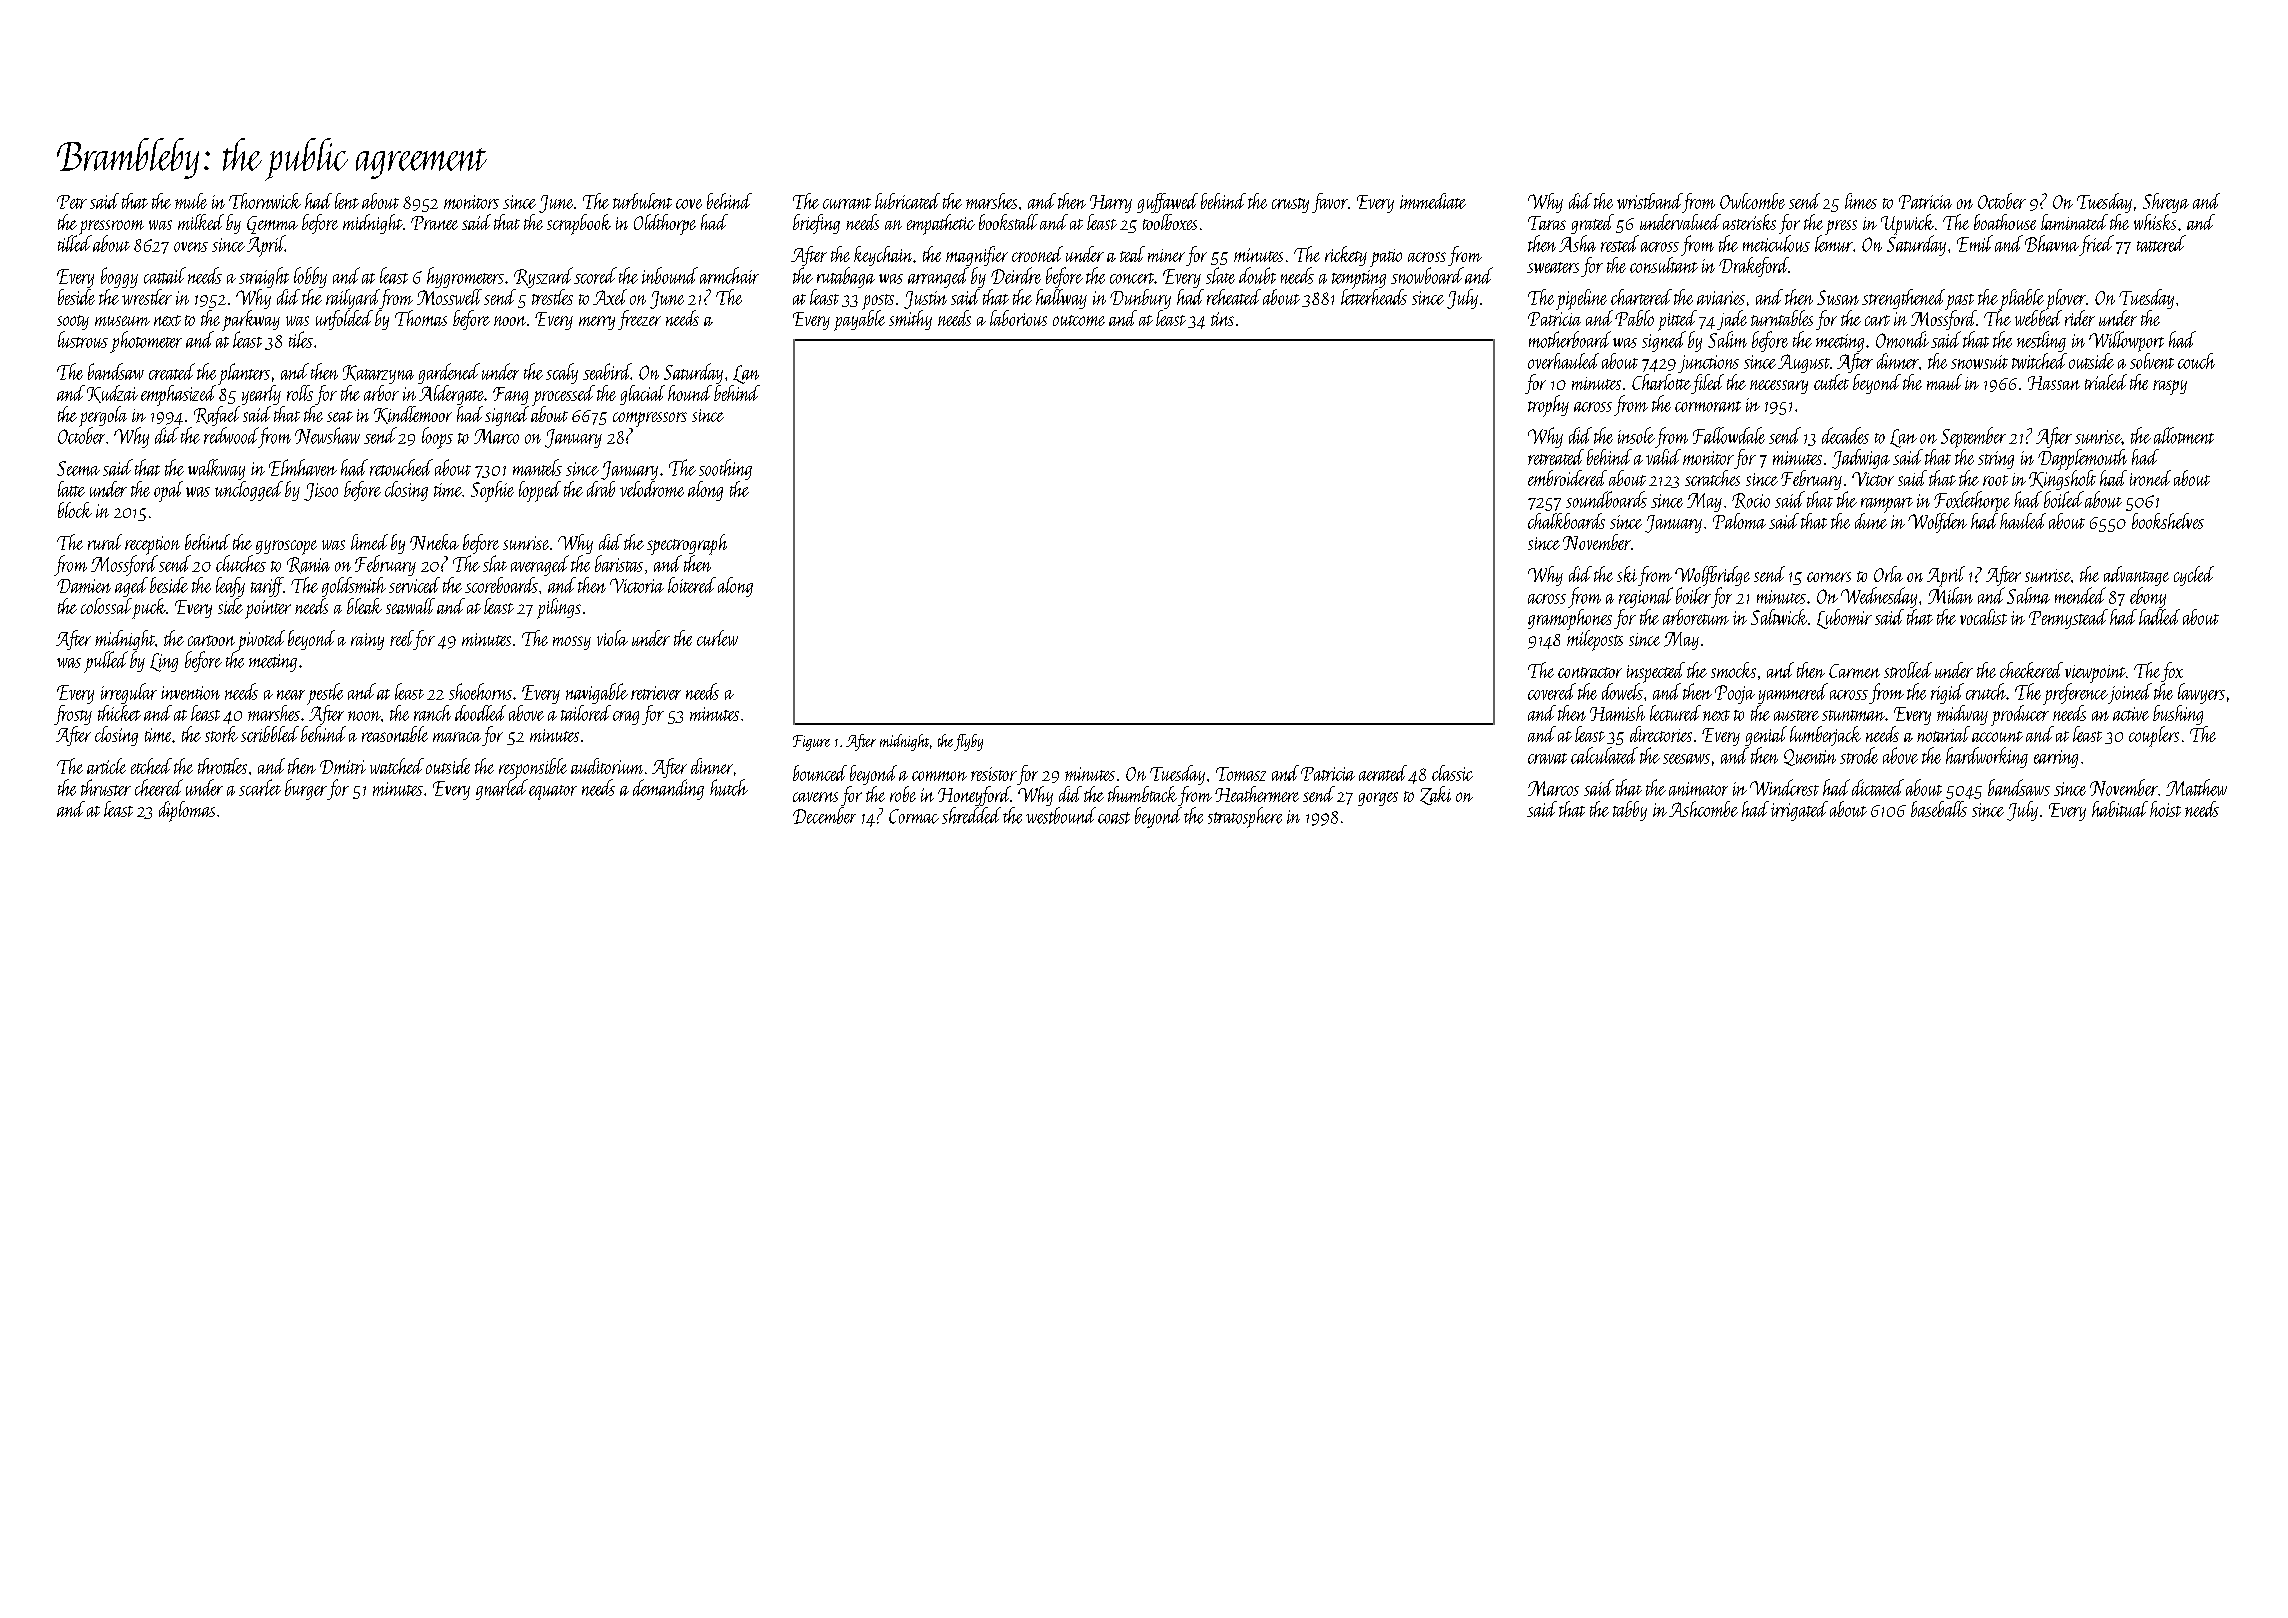  What do you see at coordinates (537, 467) in the document?
I see `mantels` at bounding box center [537, 467].
